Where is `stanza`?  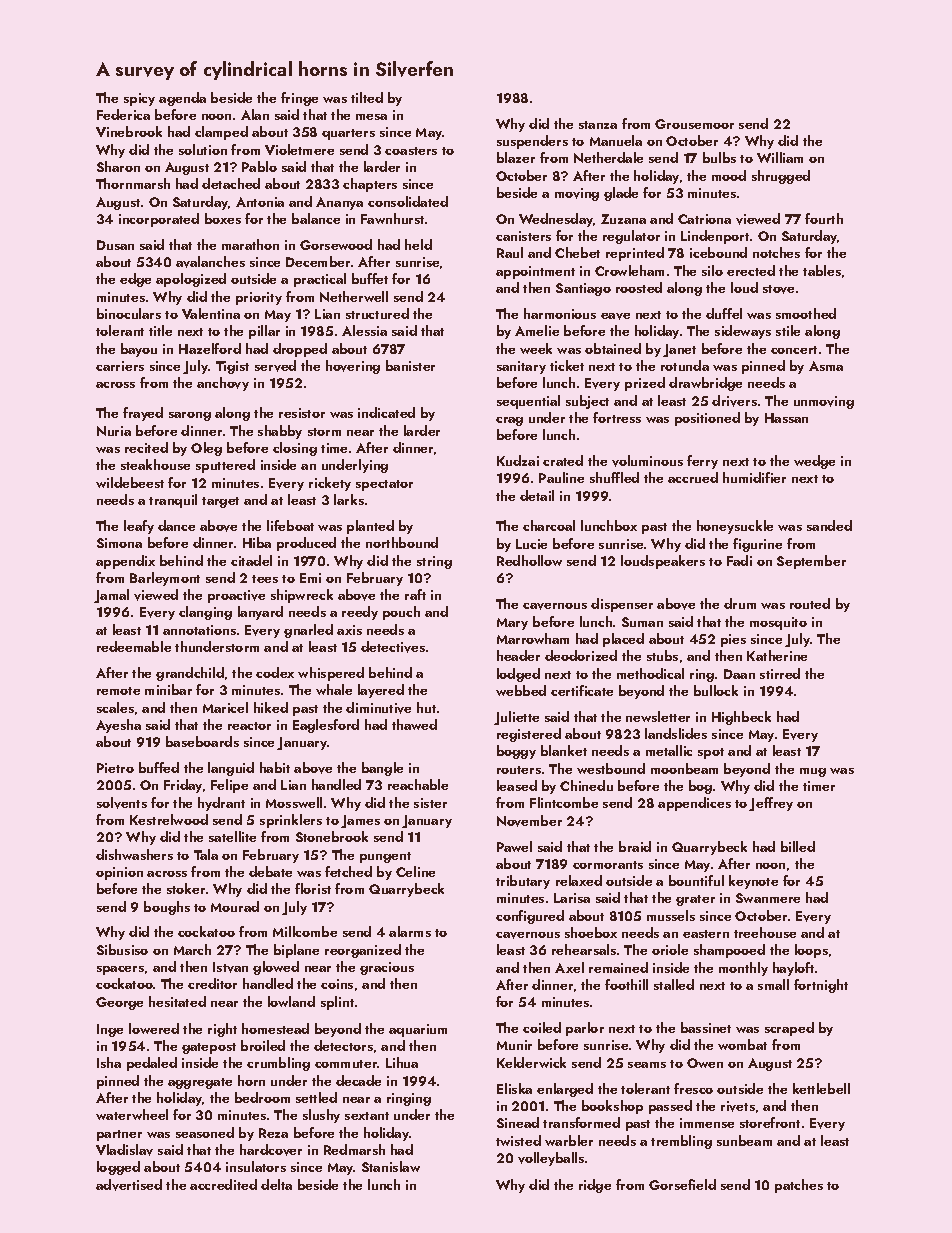 stanza is located at coordinates (598, 125).
